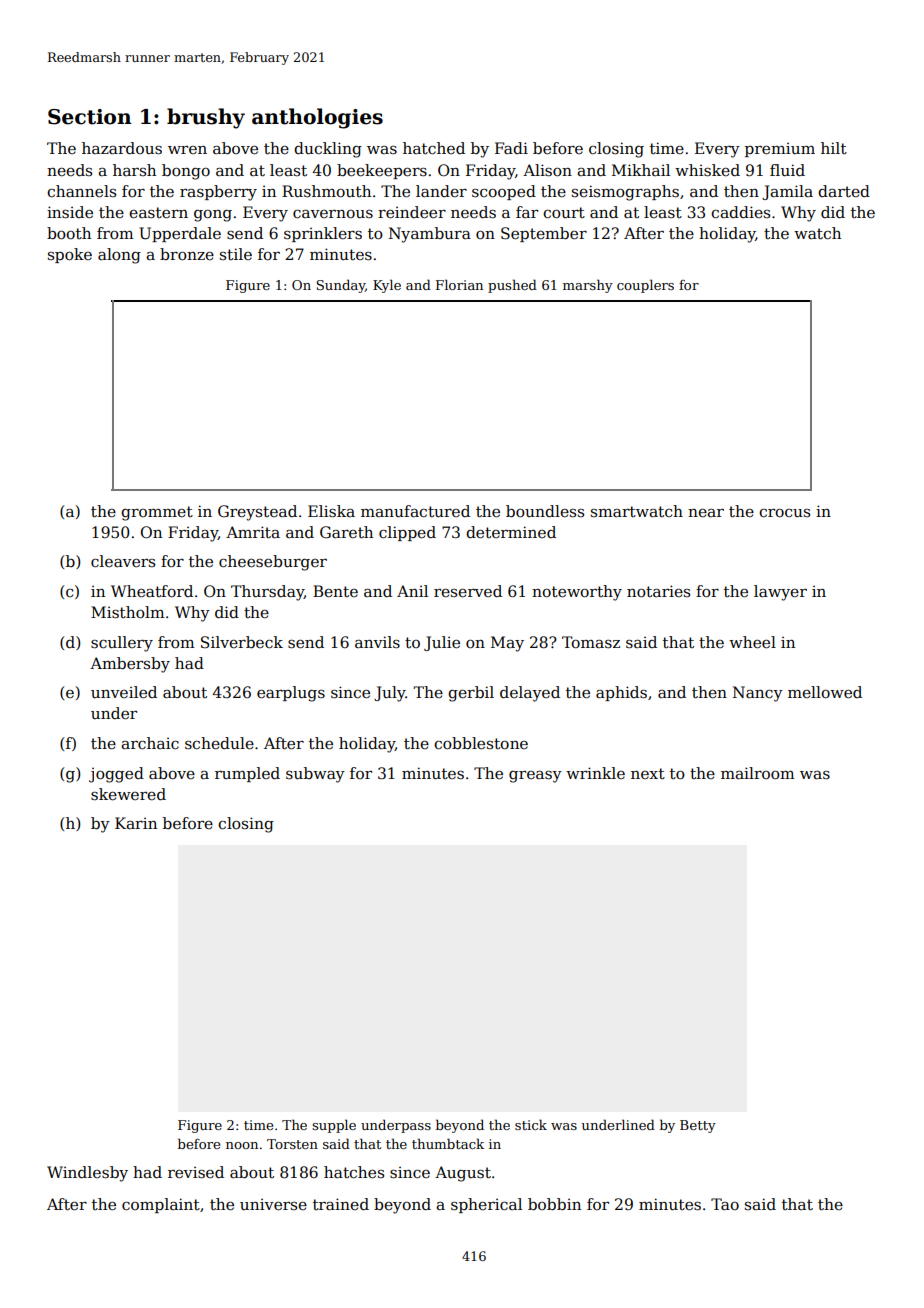 The width and height of the screenshot is (924, 1308). I want to click on universe, so click(273, 1205).
